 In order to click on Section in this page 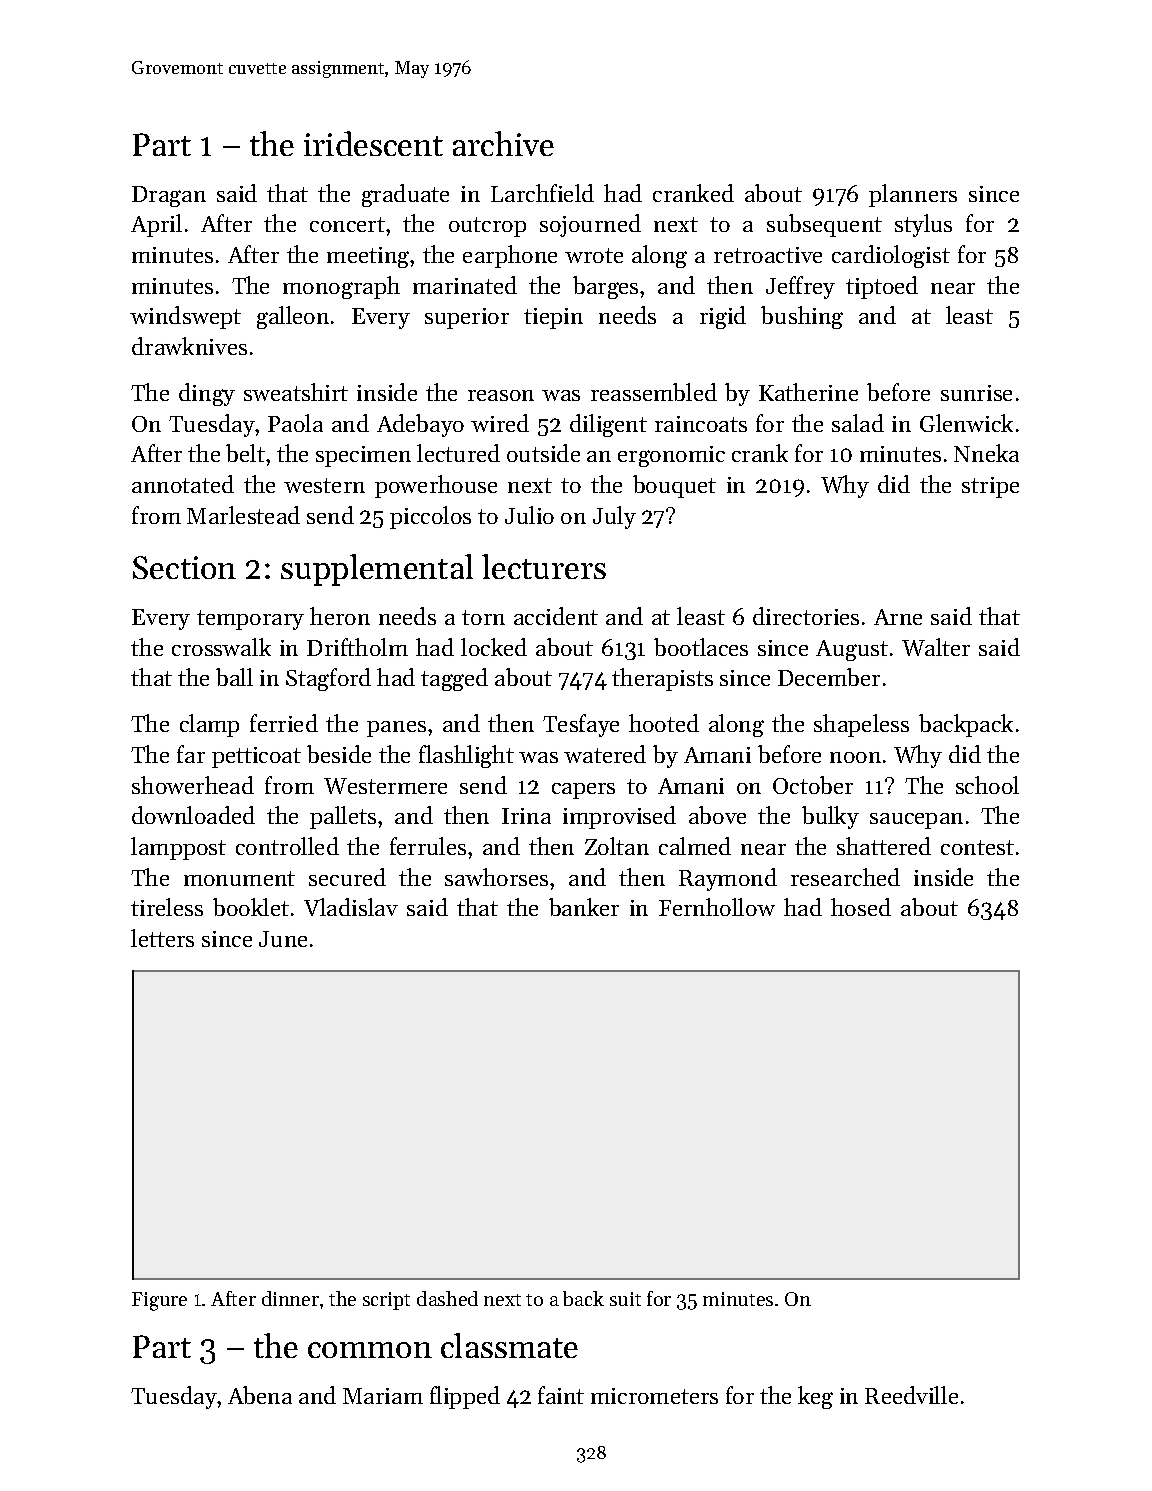, I will do `click(184, 567)`.
